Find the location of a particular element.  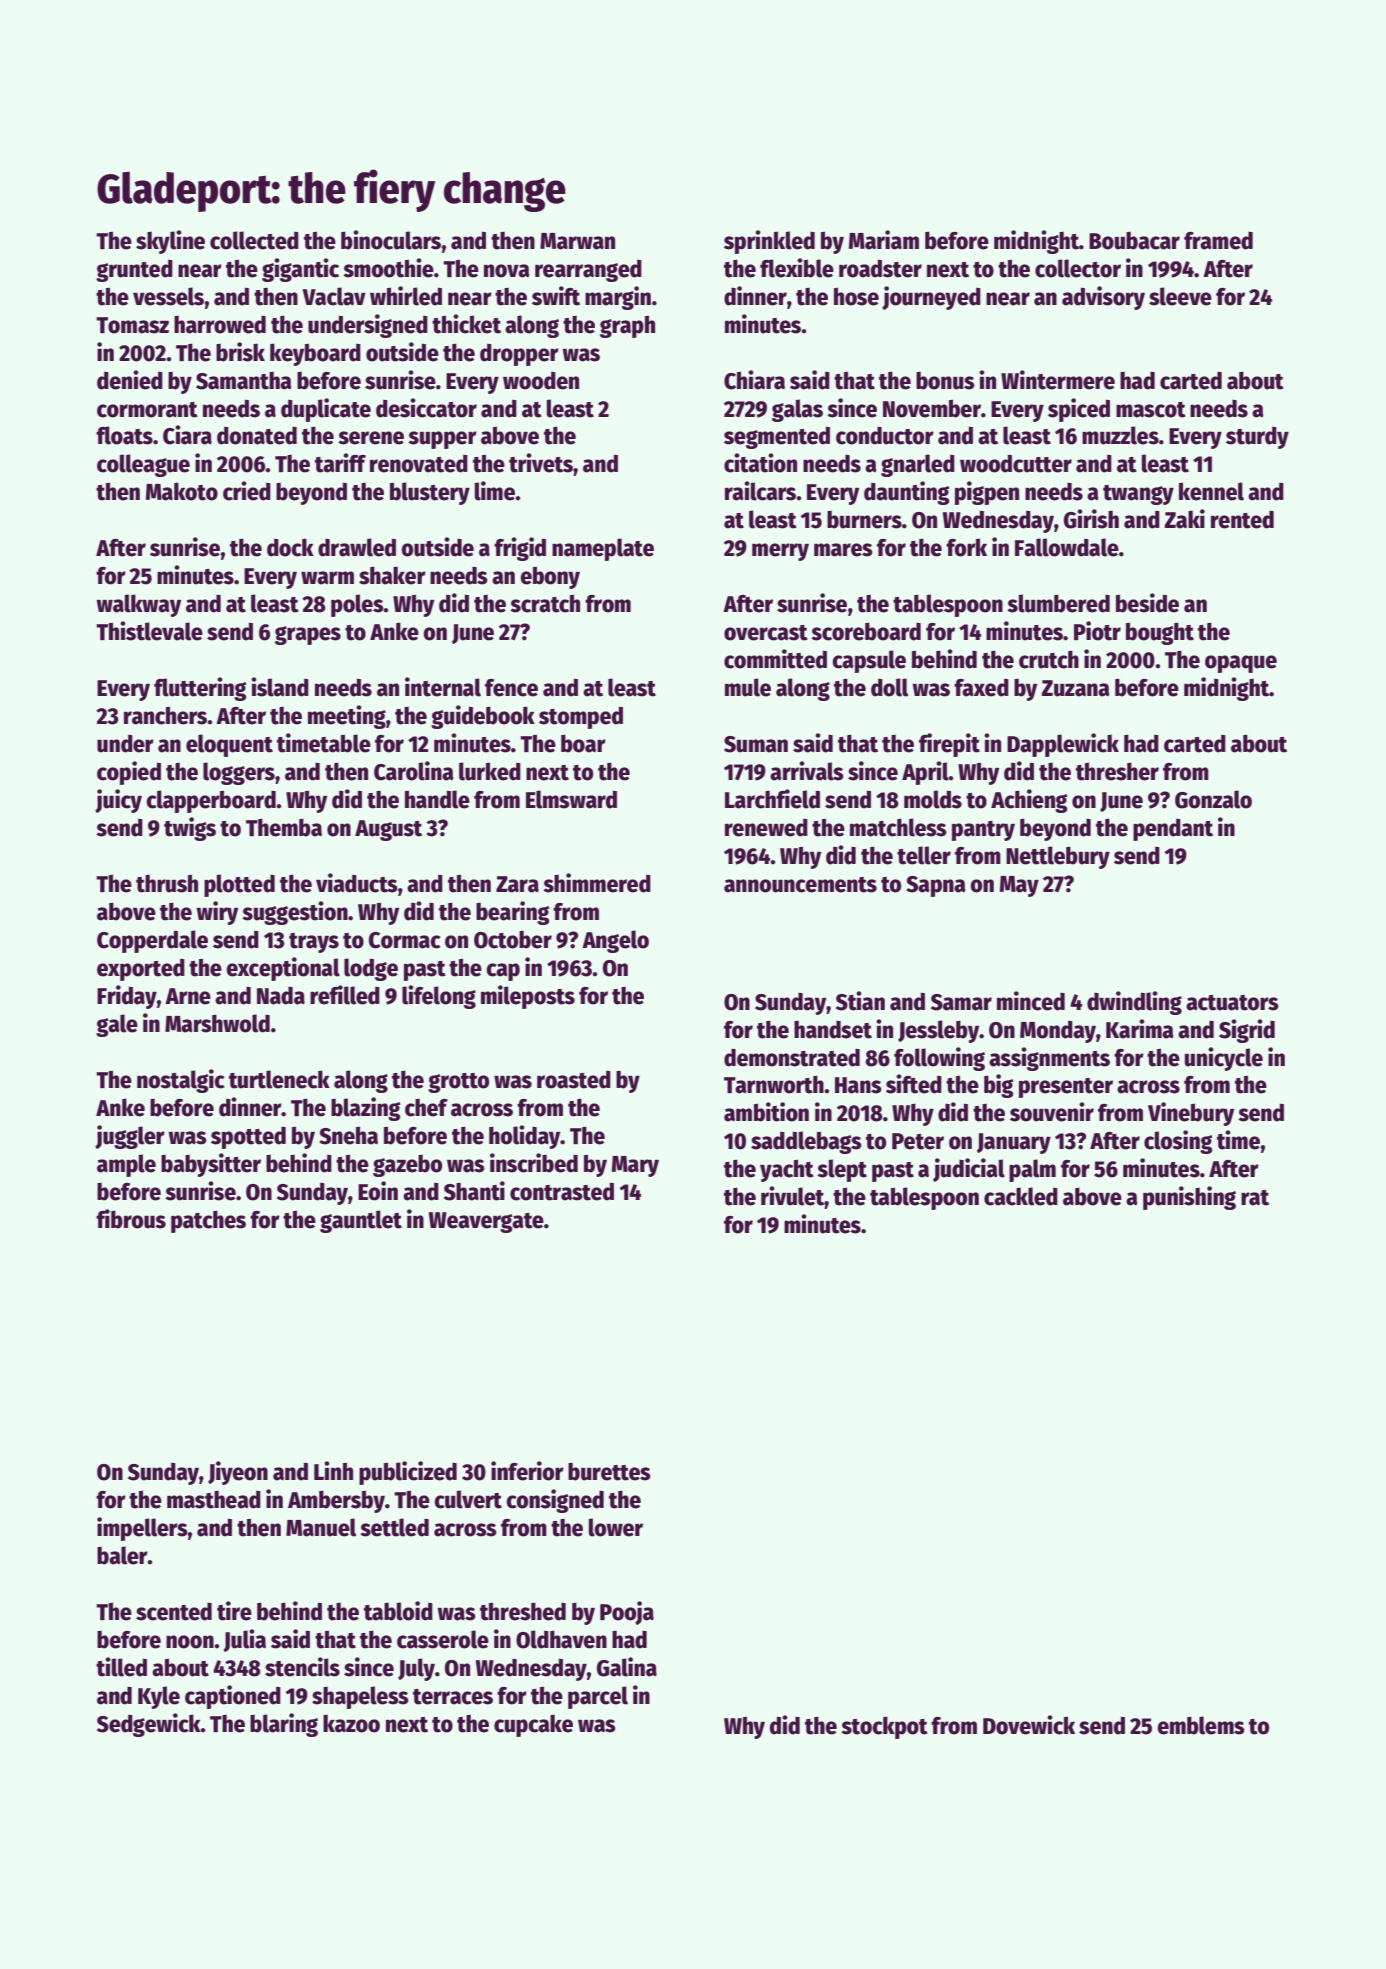

rivulet is located at coordinates (793, 1196).
